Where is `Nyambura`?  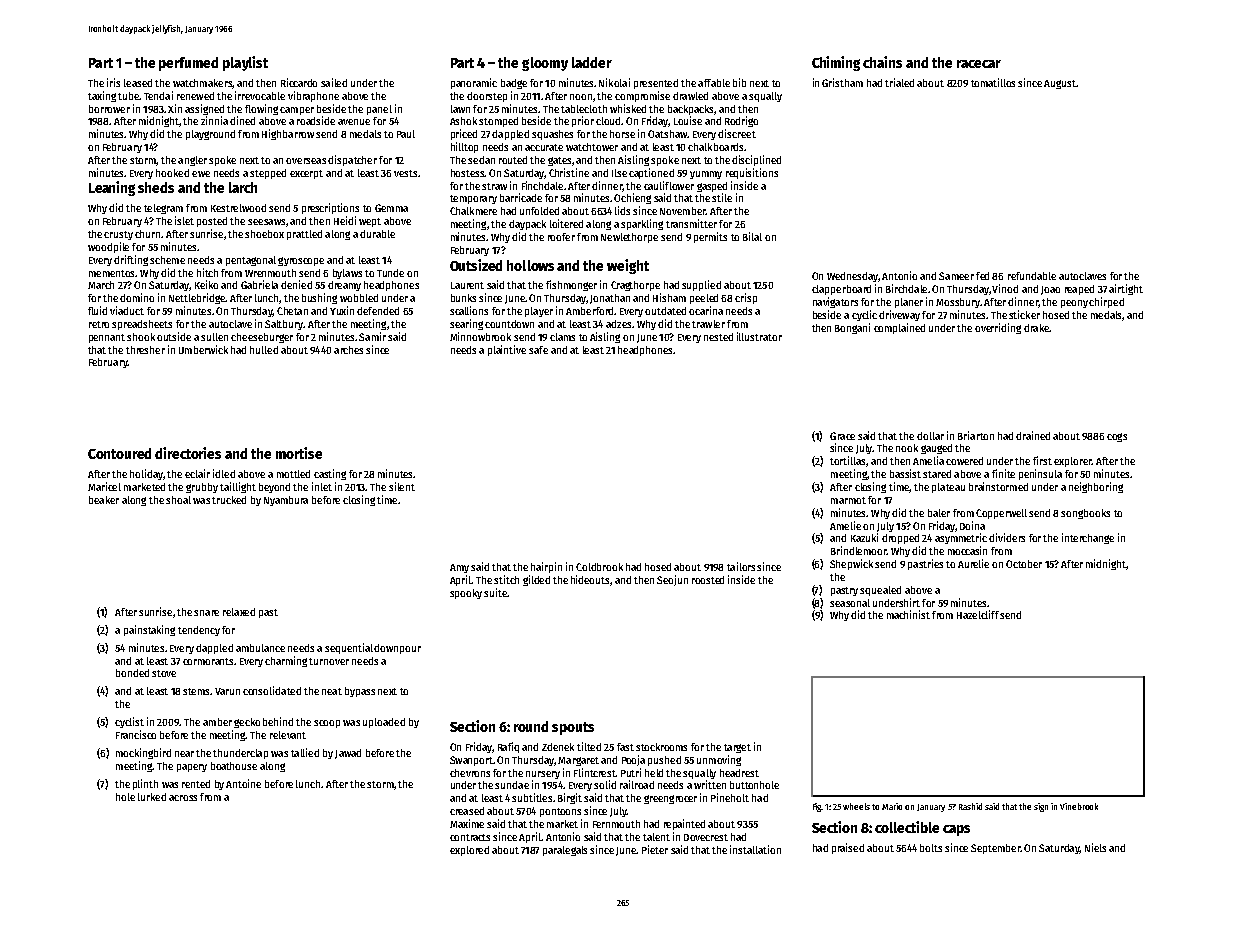
Nyambura is located at coordinates (286, 501).
